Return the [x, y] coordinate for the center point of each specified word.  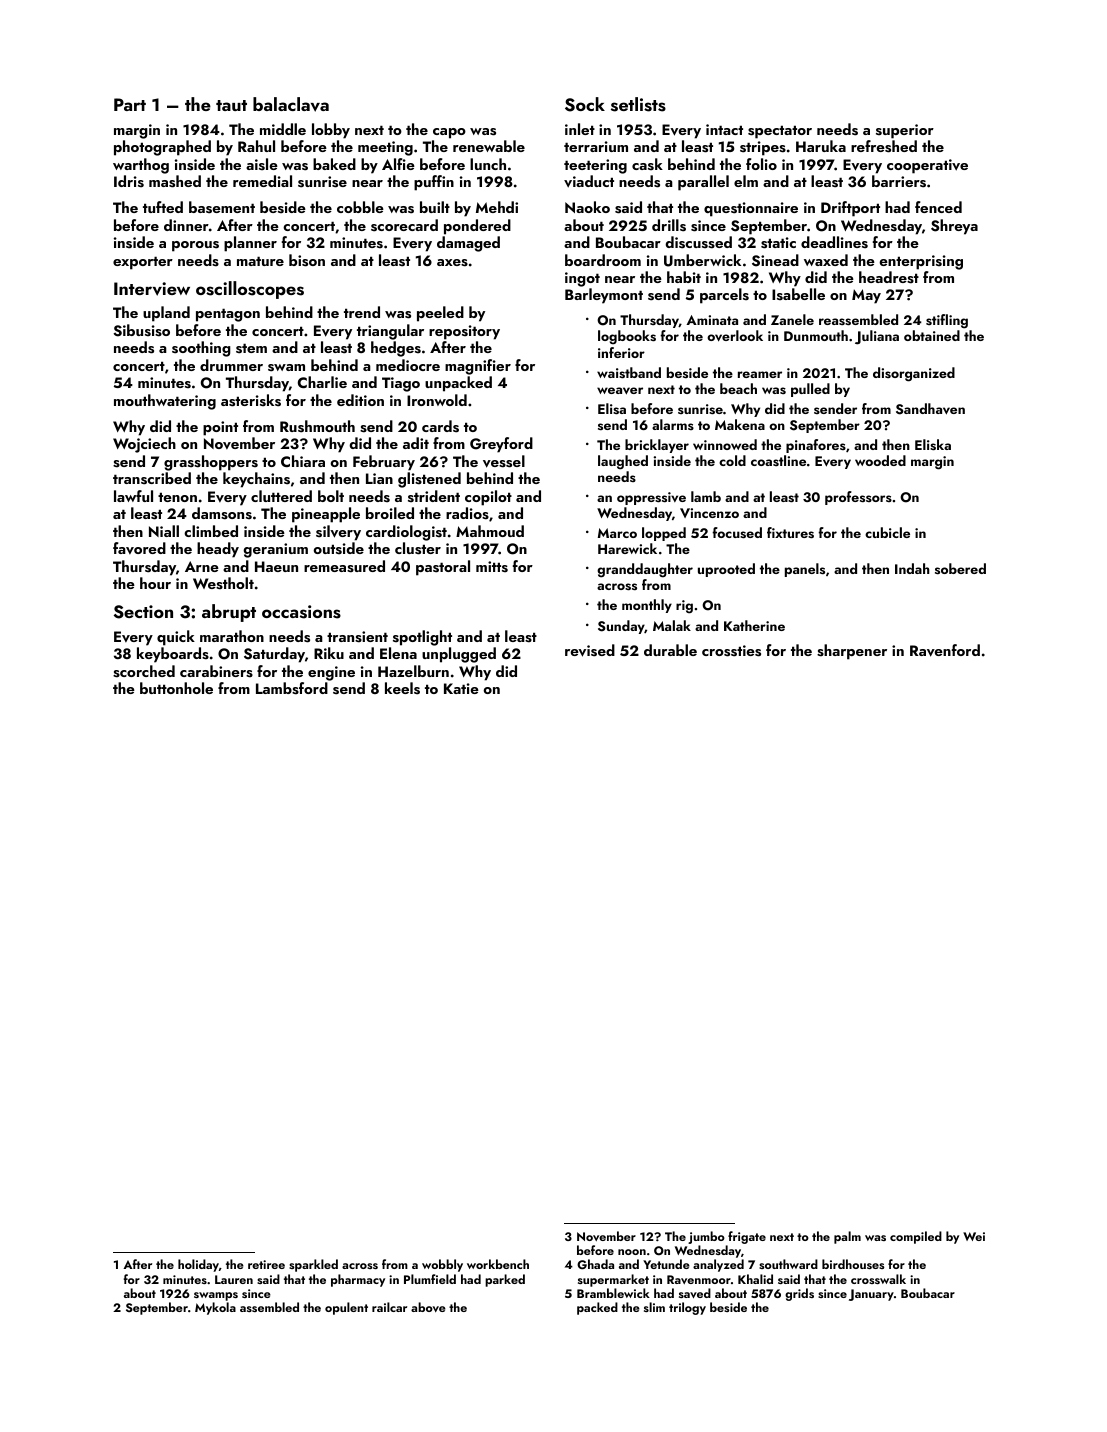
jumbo [706, 1237]
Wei [974, 1236]
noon [632, 1252]
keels [402, 688]
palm [847, 1237]
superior [905, 131]
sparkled [313, 1265]
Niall [164, 531]
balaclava [291, 104]
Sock [585, 104]
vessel [504, 461]
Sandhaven [930, 409]
